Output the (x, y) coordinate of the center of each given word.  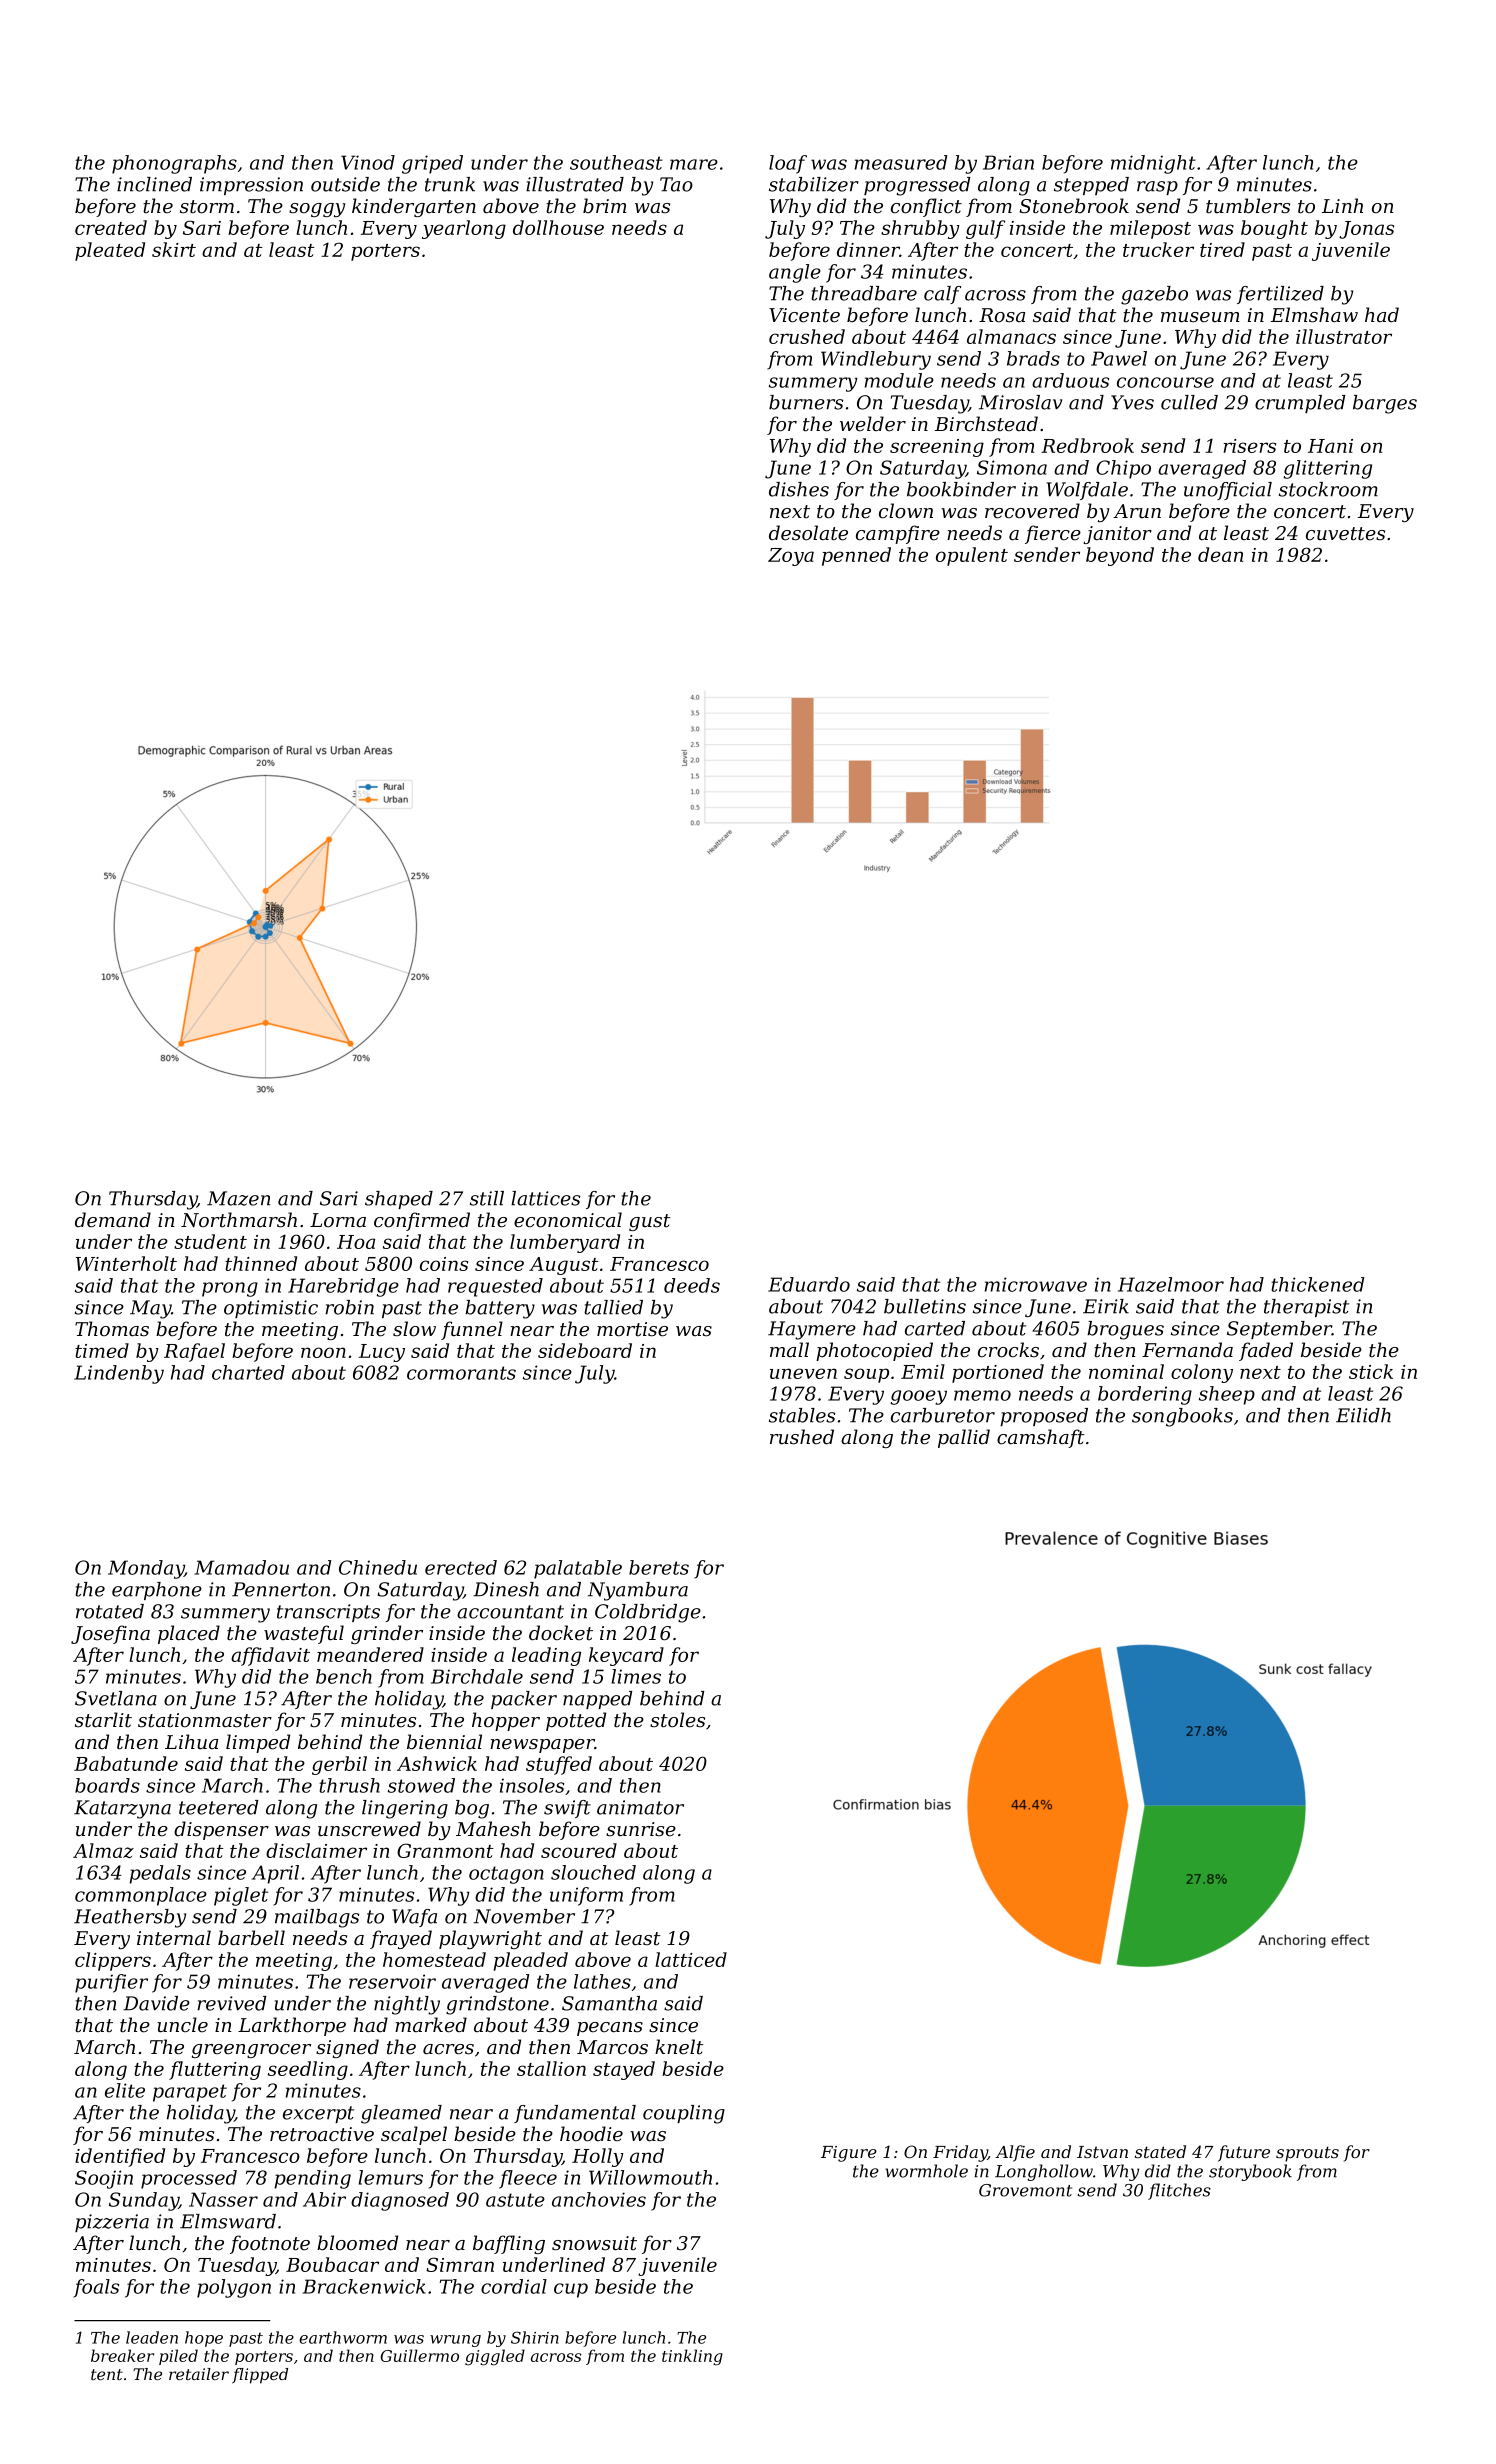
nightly (407, 2005)
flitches (1179, 2191)
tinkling (692, 2357)
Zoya (791, 557)
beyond (1120, 556)
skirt (174, 249)
